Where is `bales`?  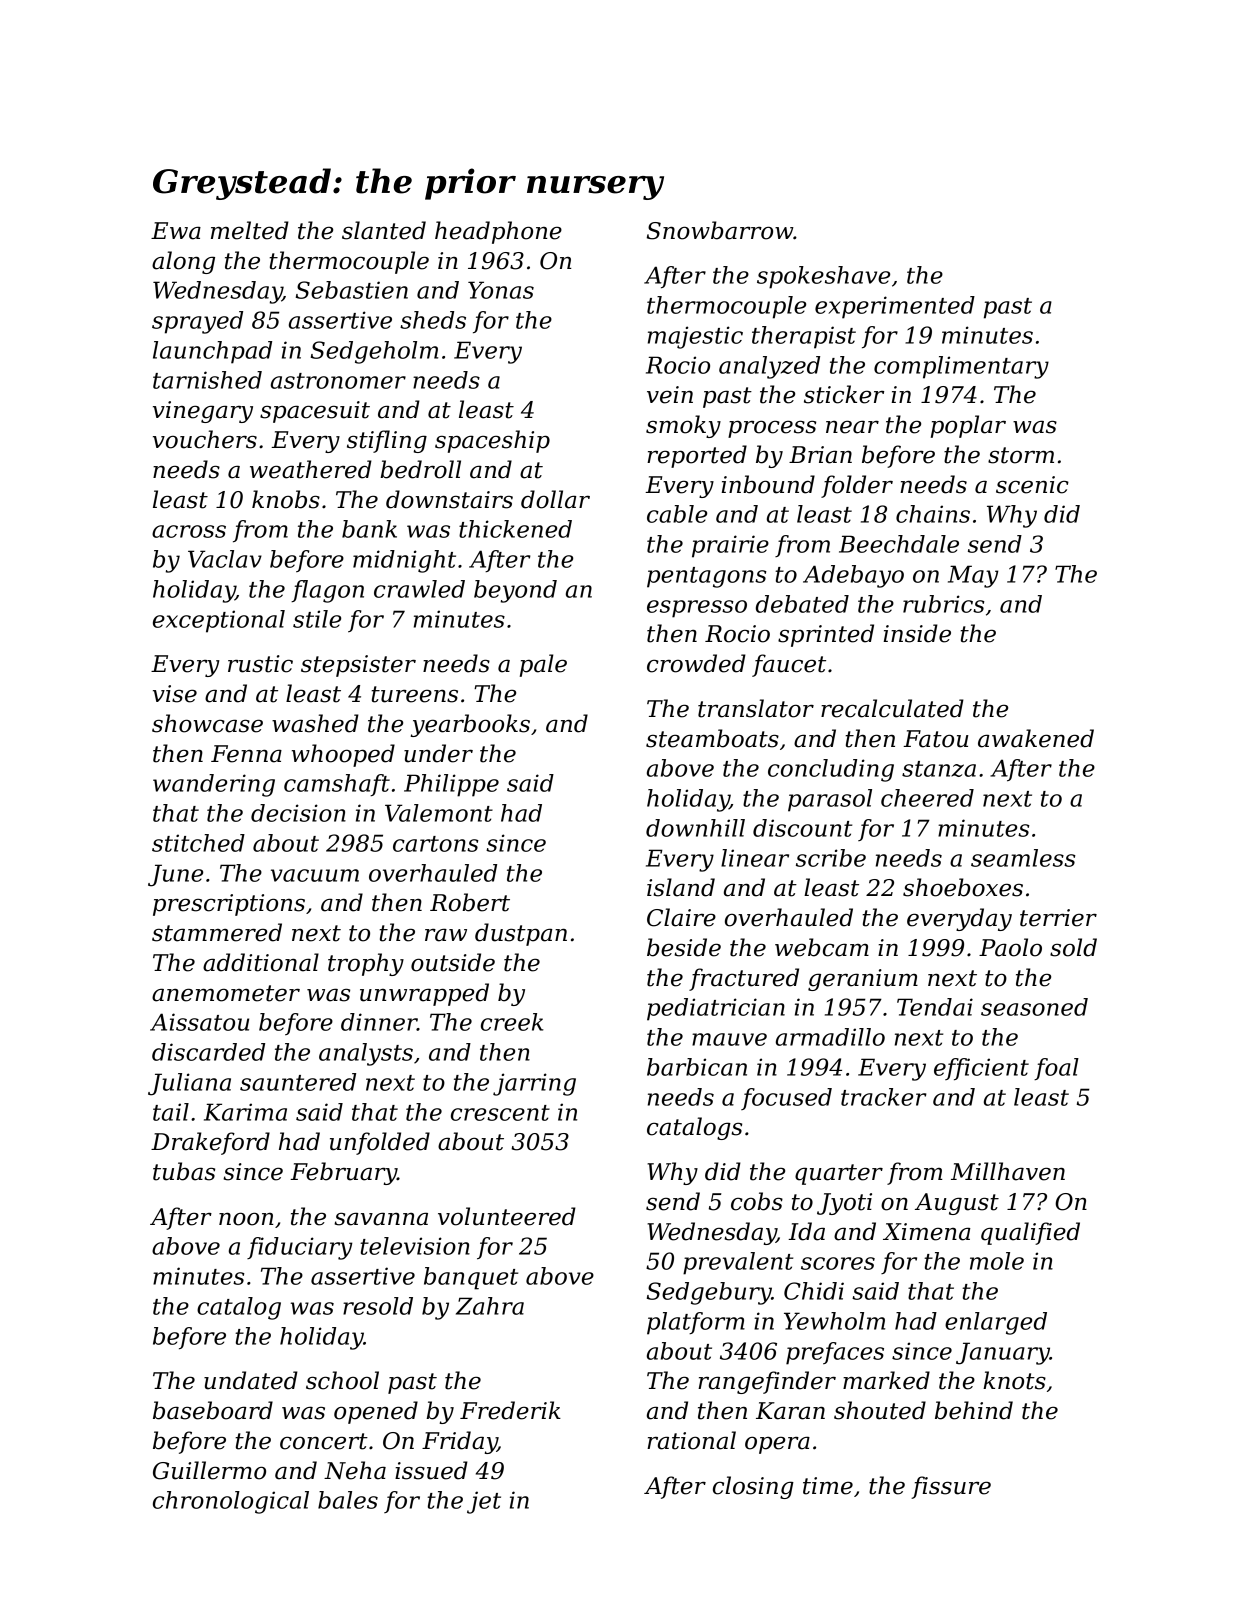
bales is located at coordinates (348, 1500).
